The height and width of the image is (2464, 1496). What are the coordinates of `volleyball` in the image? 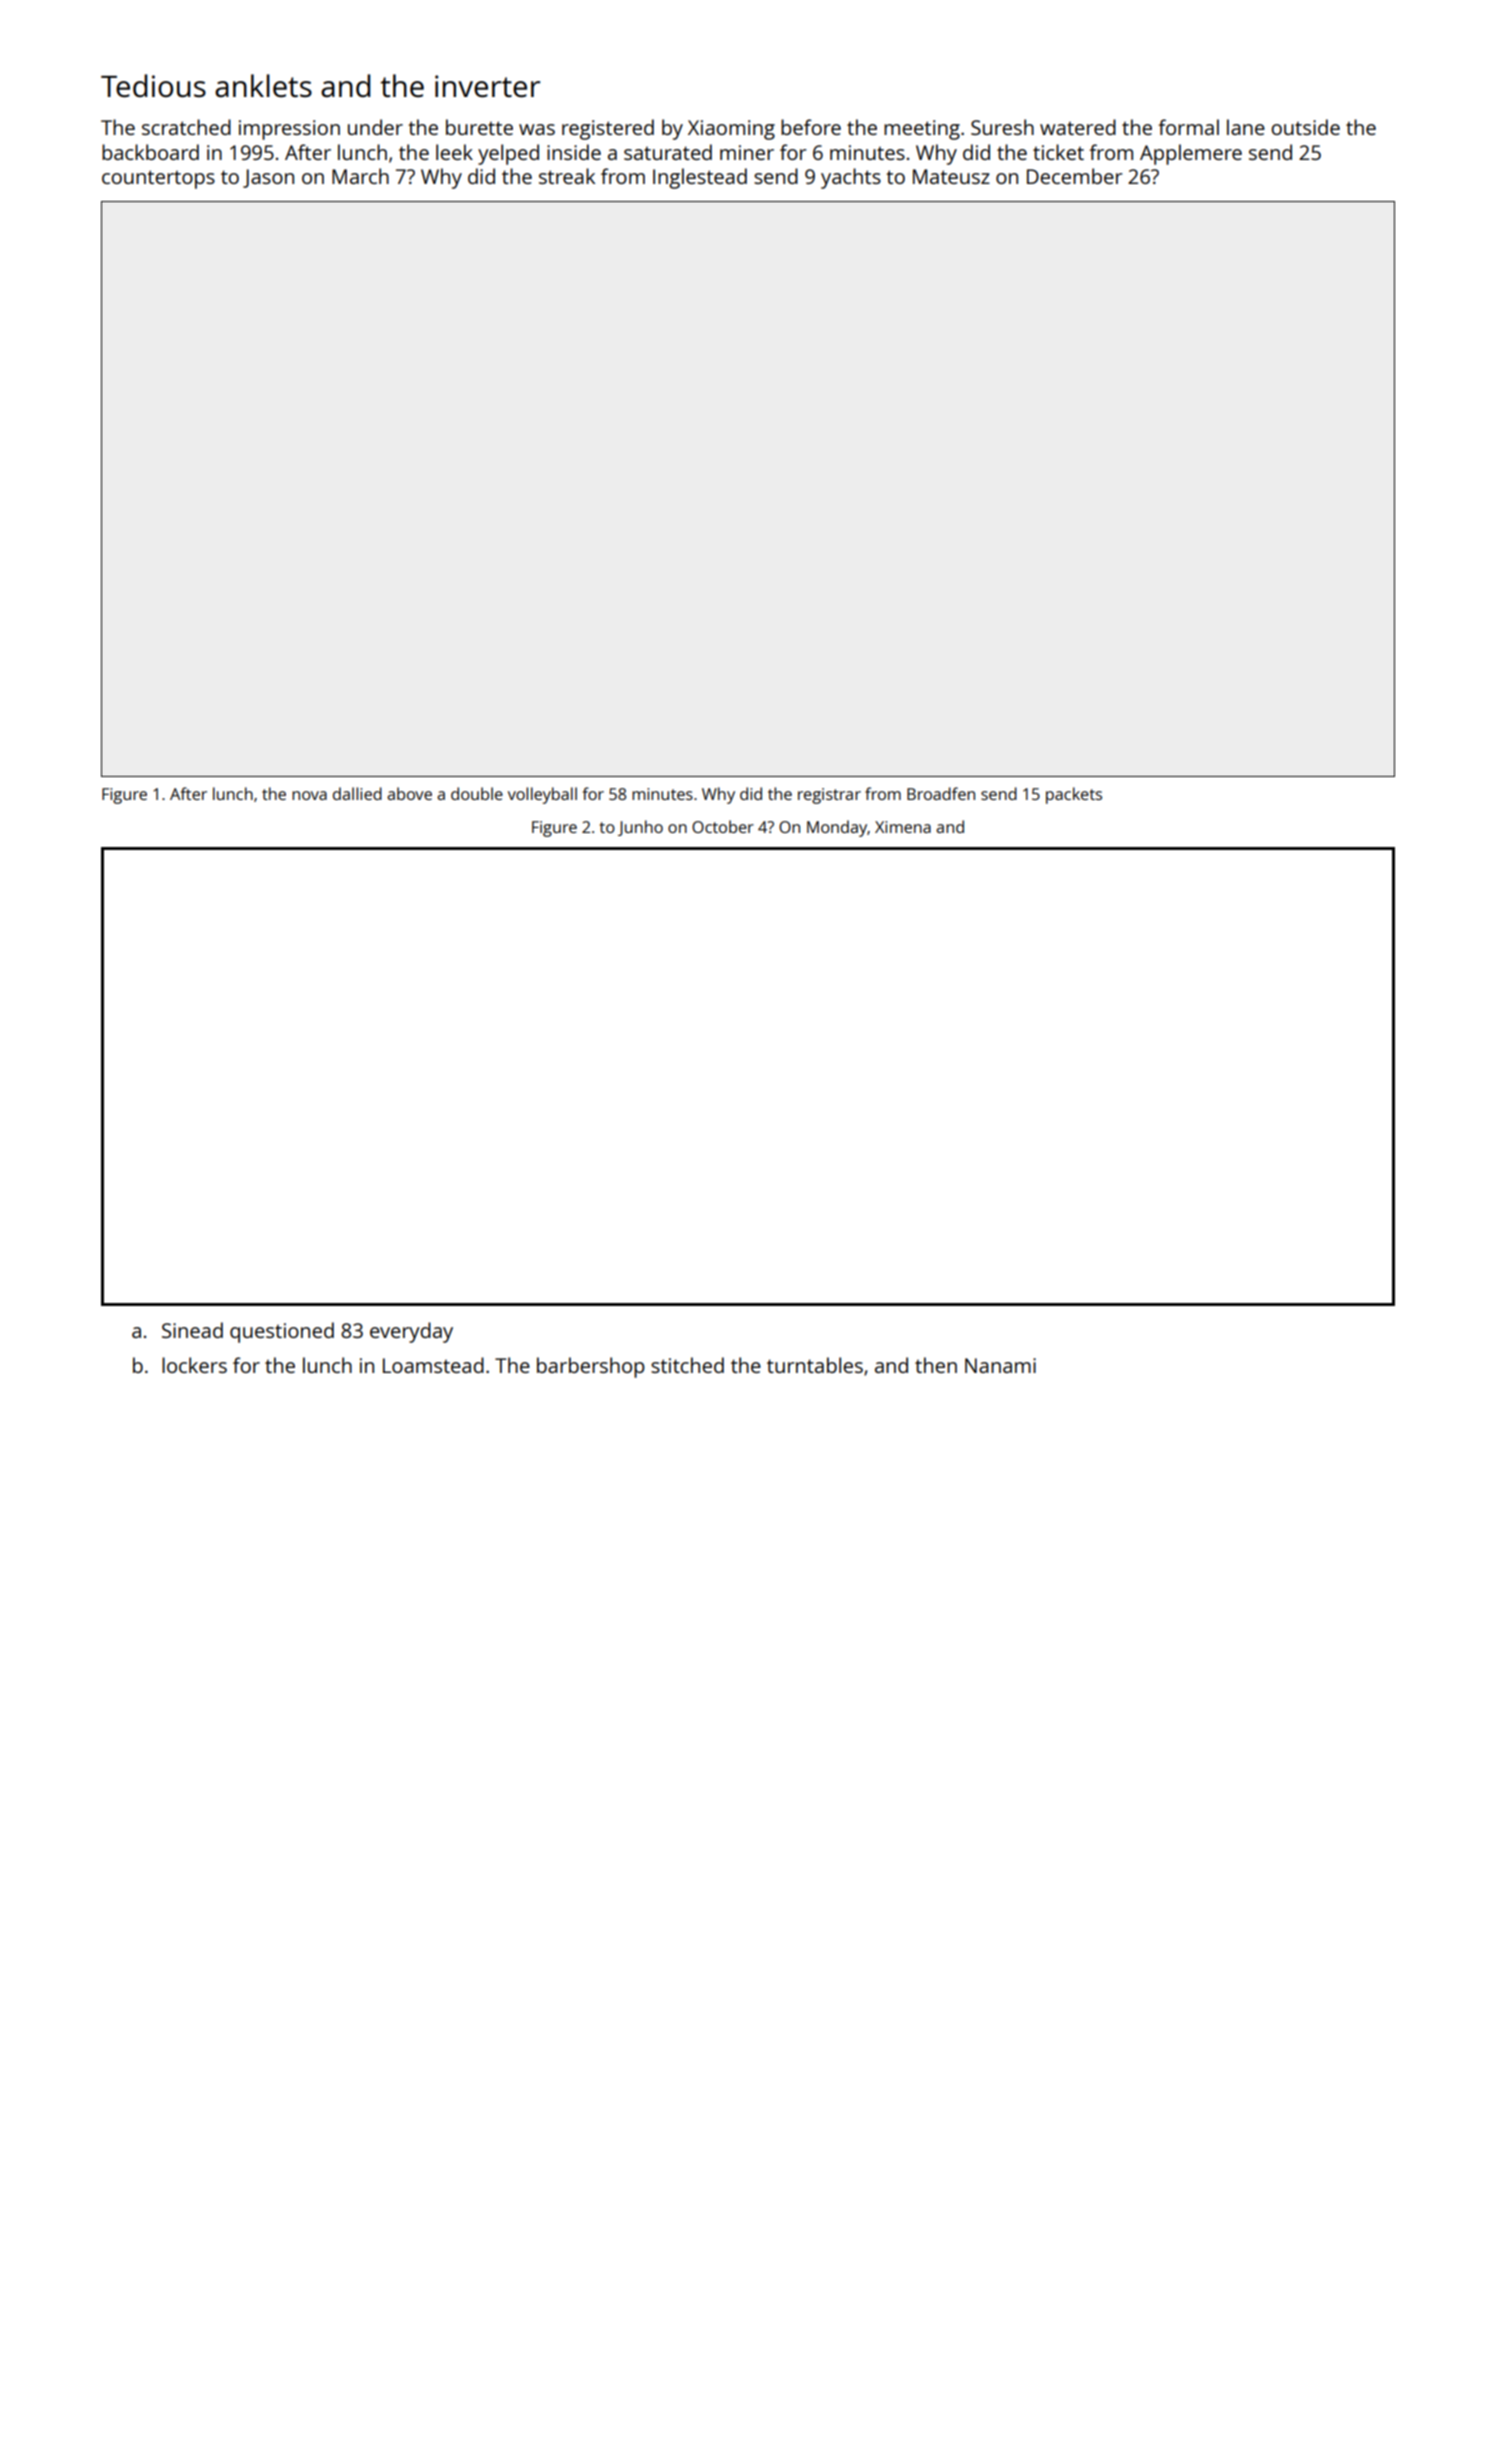 It's located at (542, 795).
